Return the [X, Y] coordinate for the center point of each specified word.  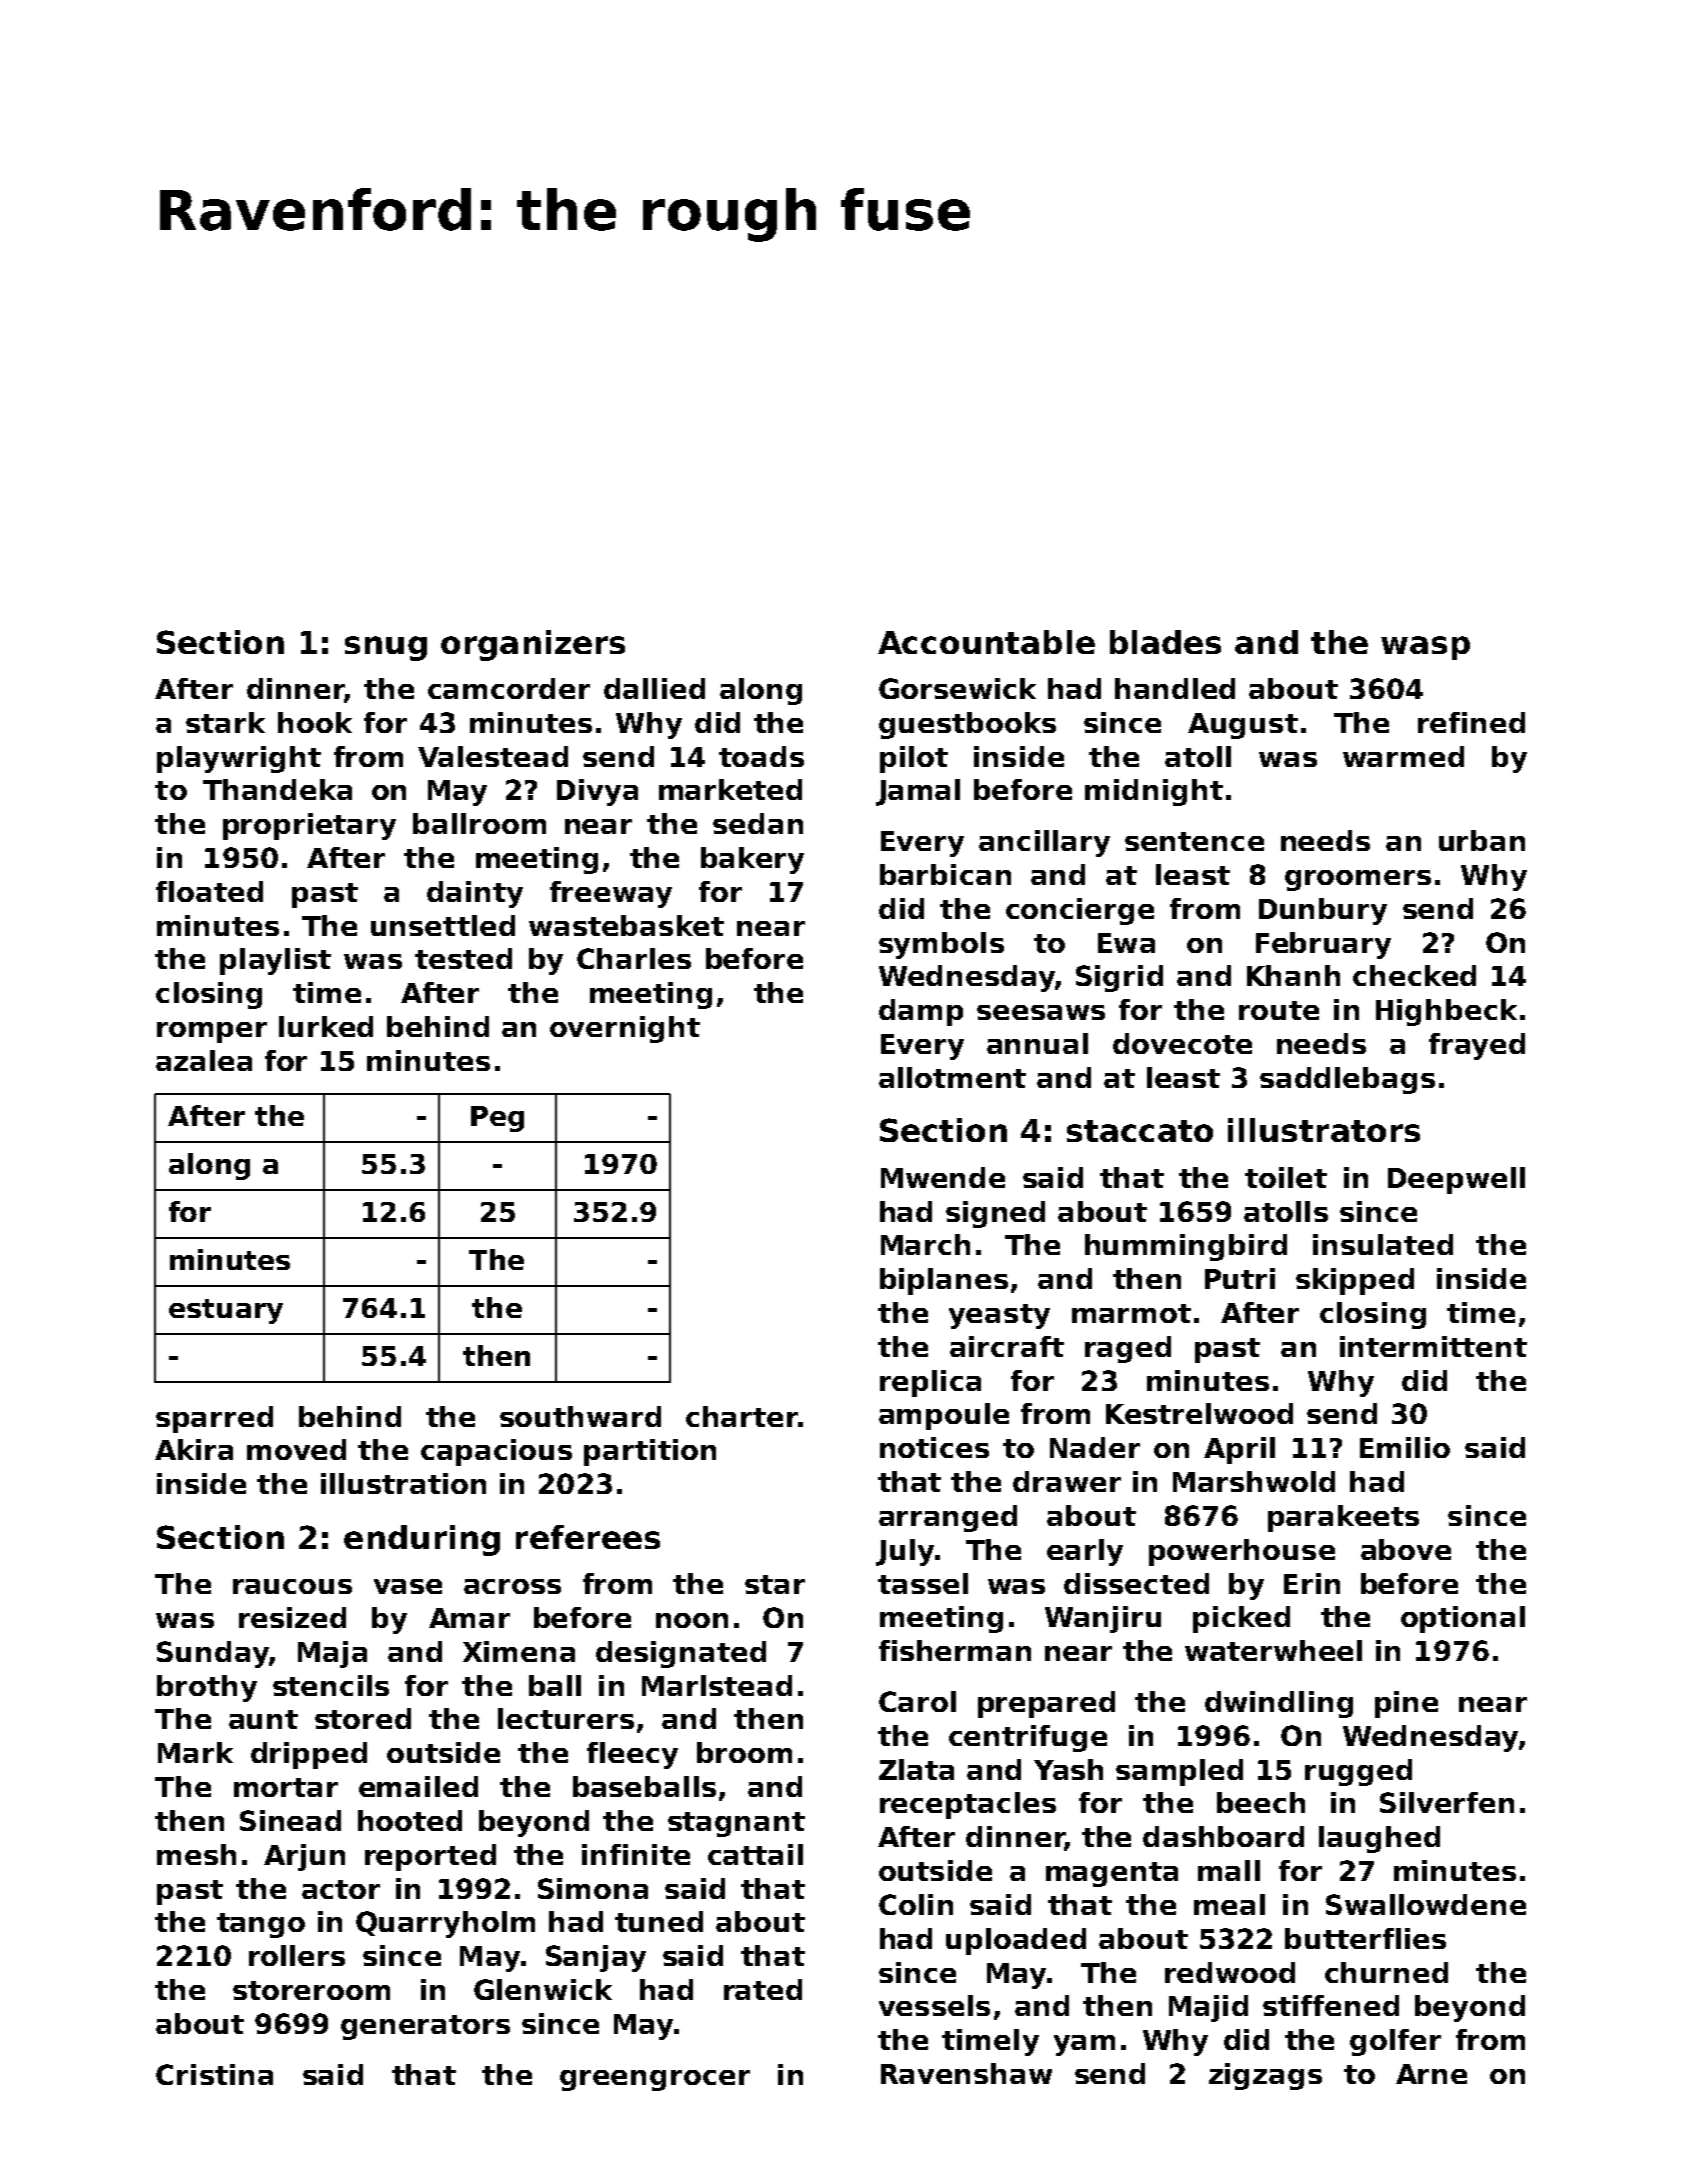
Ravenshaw [966, 2073]
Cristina [214, 2074]
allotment [952, 1077]
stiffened [1331, 2005]
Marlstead [717, 1685]
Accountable [986, 642]
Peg [497, 1119]
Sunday [213, 1654]
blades [1165, 642]
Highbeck [1446, 1012]
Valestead [493, 756]
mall [1229, 1870]
